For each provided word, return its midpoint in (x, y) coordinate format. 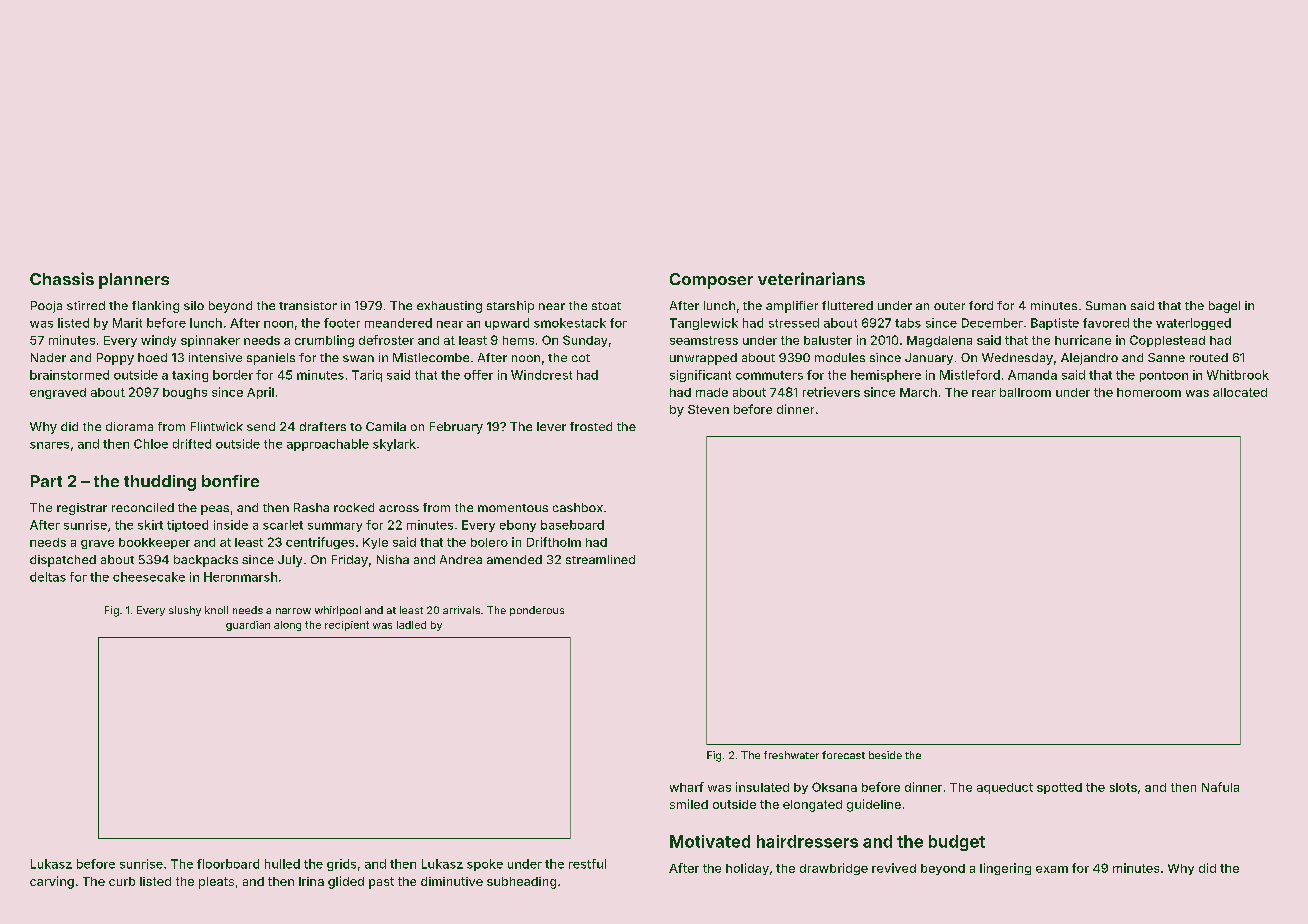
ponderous (537, 611)
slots (1123, 787)
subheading (521, 883)
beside (885, 755)
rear (984, 393)
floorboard (228, 864)
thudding (160, 483)
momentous (513, 508)
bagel (1224, 307)
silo (194, 305)
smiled (689, 804)
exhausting (449, 307)
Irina (311, 881)
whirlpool (338, 611)
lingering (1005, 869)
